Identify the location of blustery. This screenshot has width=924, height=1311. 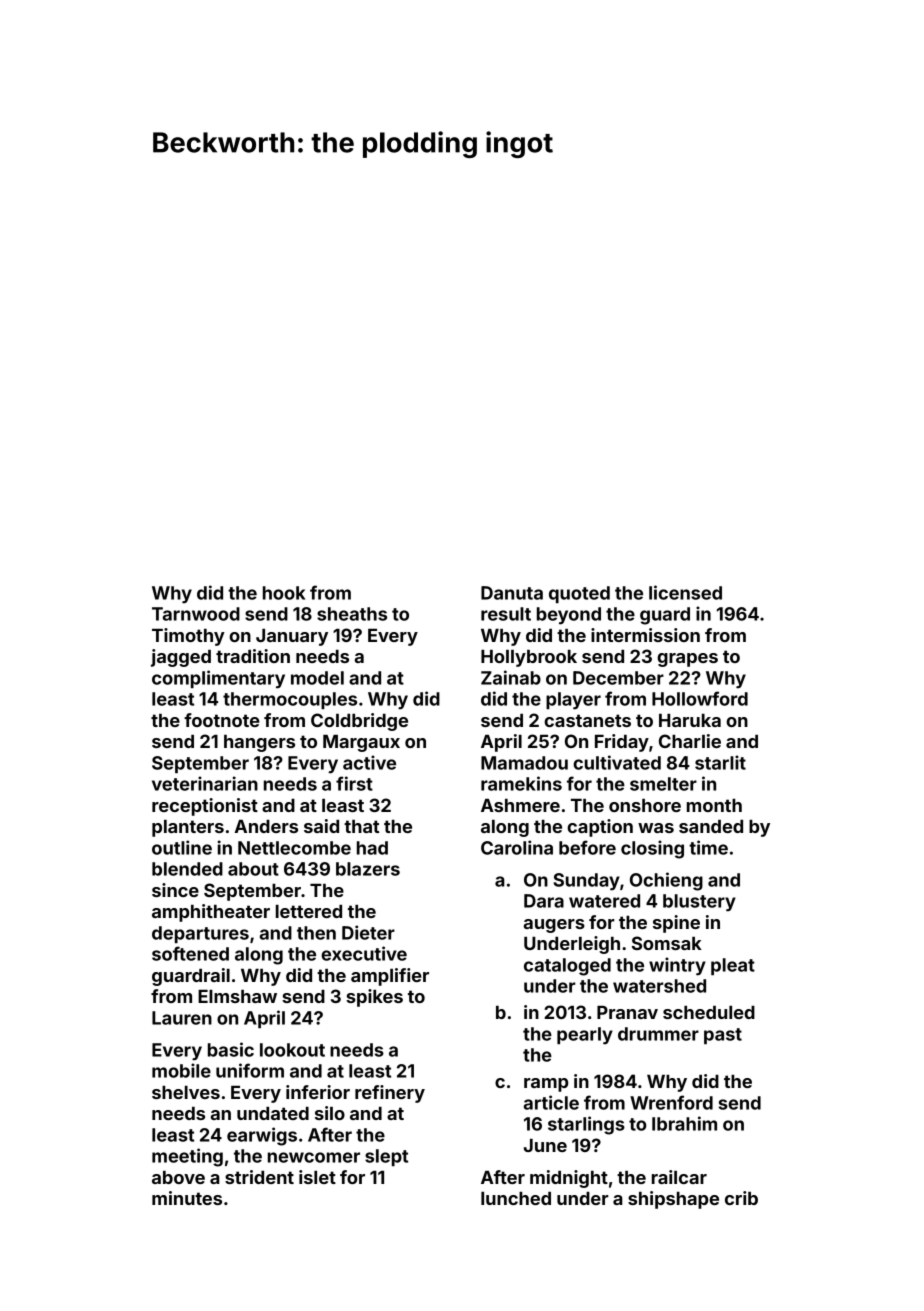
(699, 903).
